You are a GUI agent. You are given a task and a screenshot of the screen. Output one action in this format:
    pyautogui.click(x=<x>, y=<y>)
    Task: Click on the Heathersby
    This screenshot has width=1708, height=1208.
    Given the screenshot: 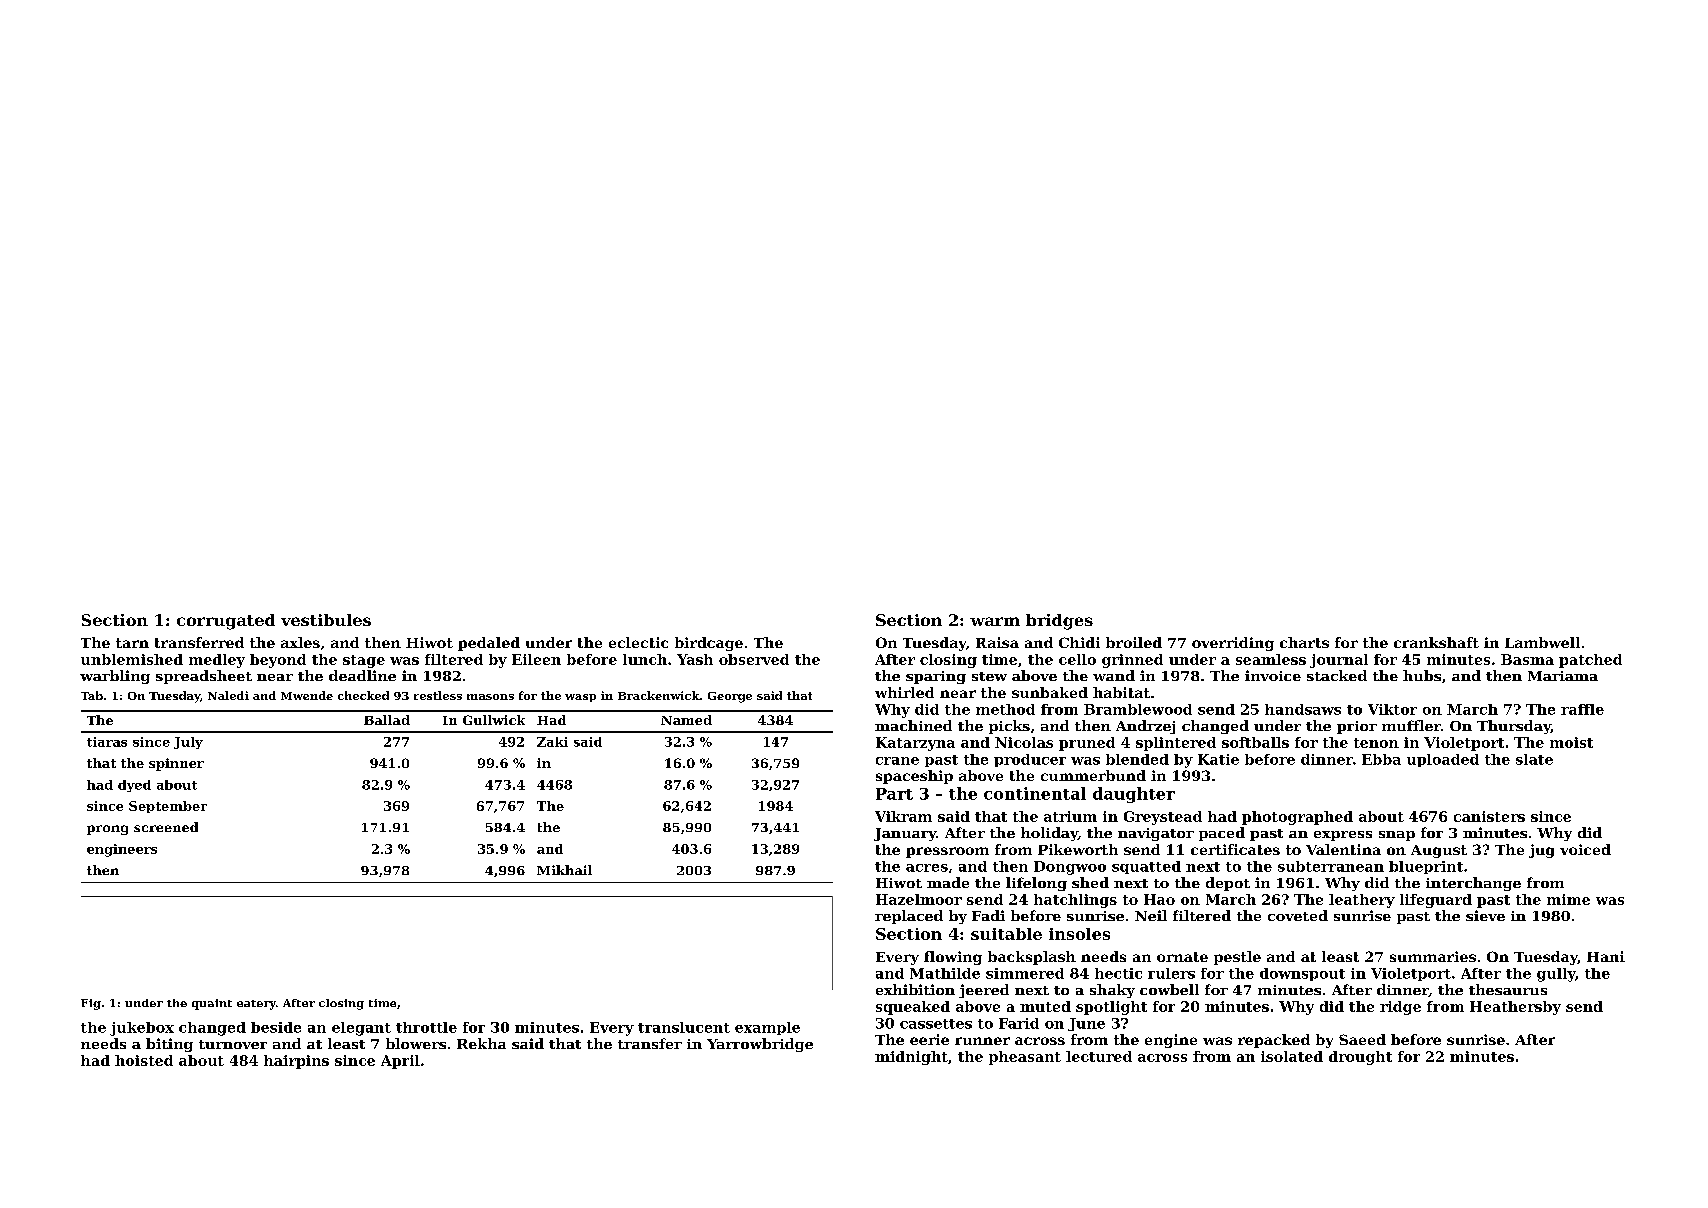 What is the action you would take?
    pyautogui.click(x=1515, y=1008)
